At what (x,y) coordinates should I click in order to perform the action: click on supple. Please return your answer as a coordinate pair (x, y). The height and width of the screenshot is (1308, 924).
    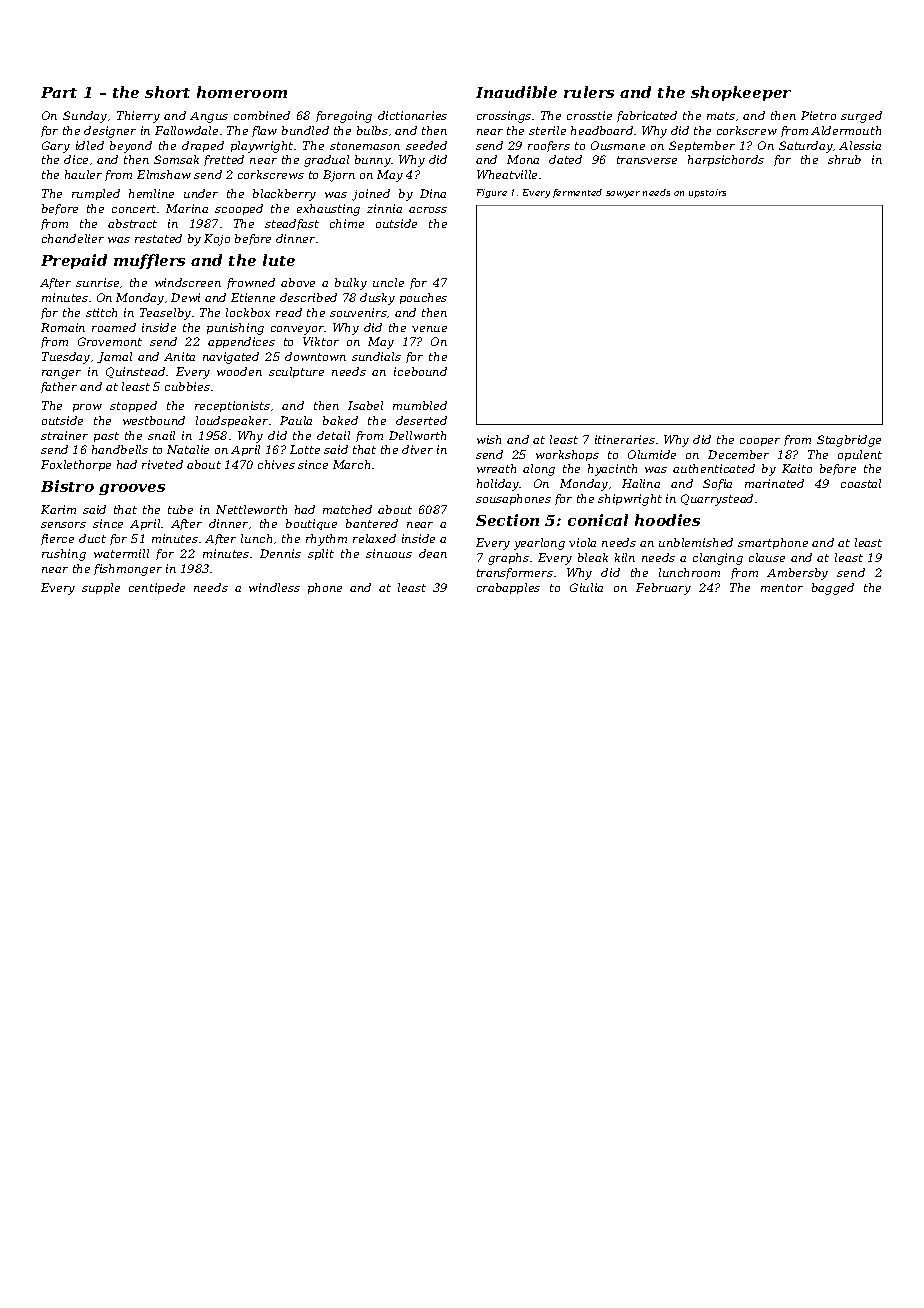
    Looking at the image, I should click on (101, 588).
